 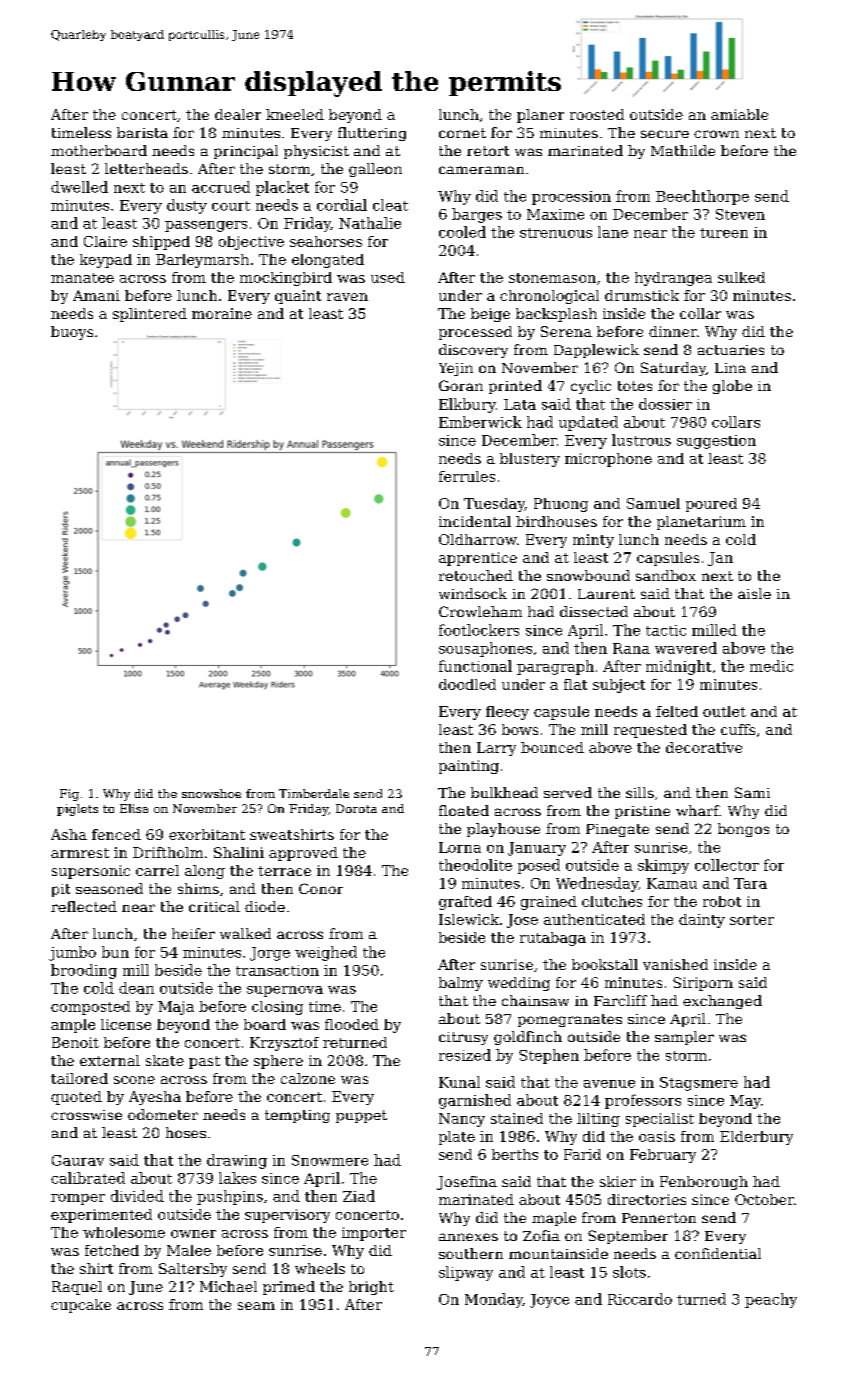 What do you see at coordinates (211, 793) in the page?
I see `snowshoe` at bounding box center [211, 793].
